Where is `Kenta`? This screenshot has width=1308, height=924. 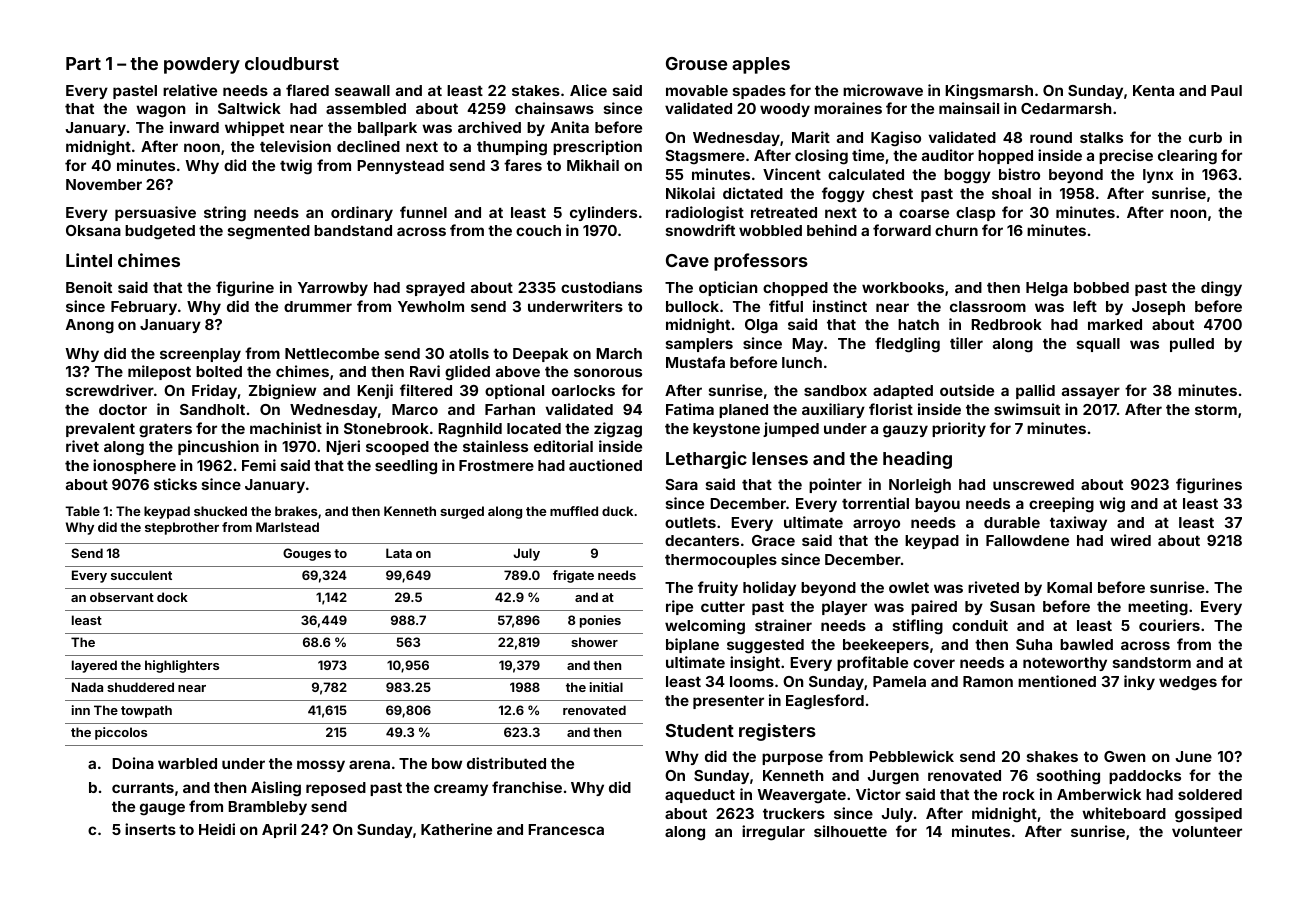
Kenta is located at coordinates (1153, 90).
